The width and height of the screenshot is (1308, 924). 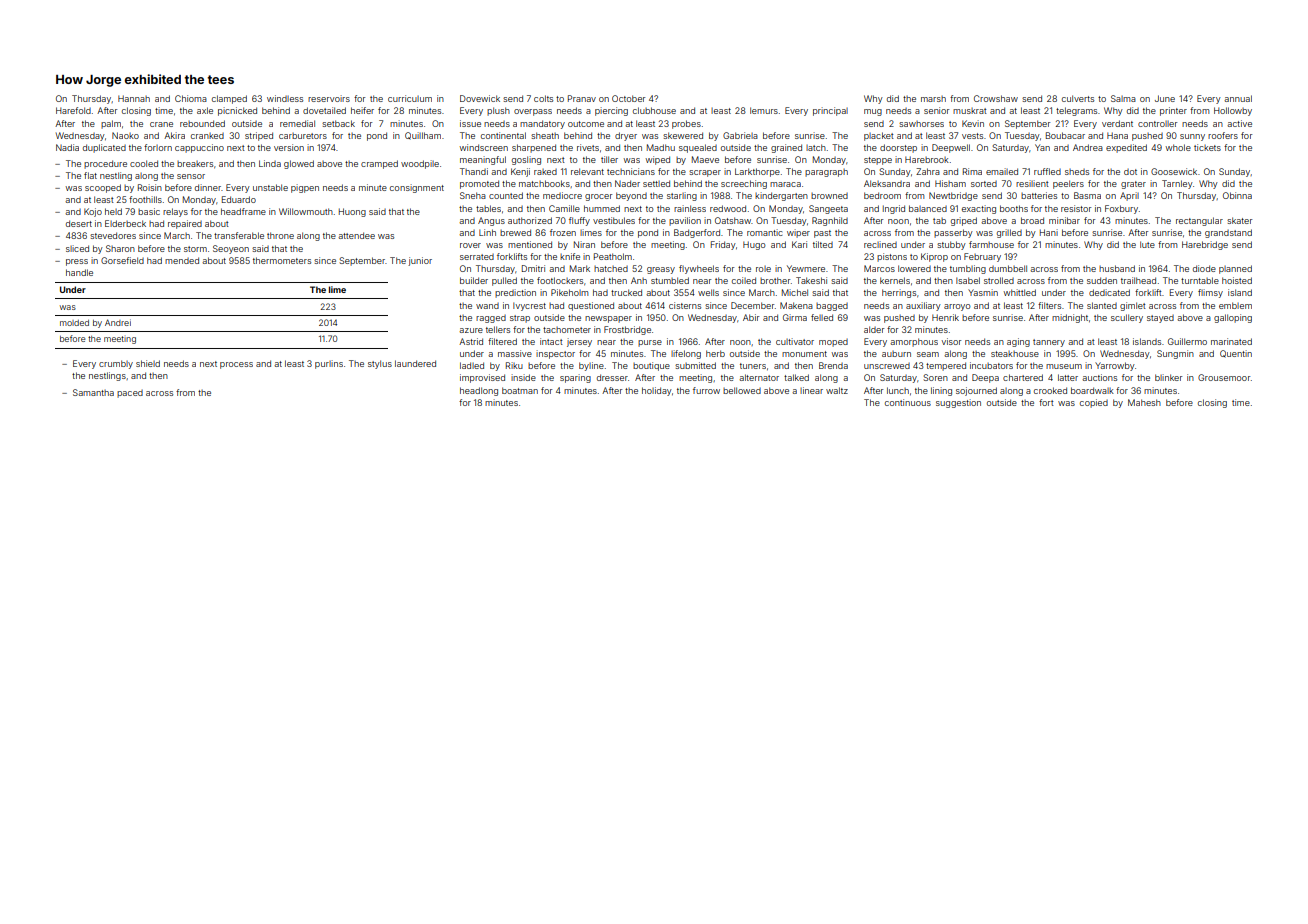 I want to click on redwood, so click(x=728, y=208).
